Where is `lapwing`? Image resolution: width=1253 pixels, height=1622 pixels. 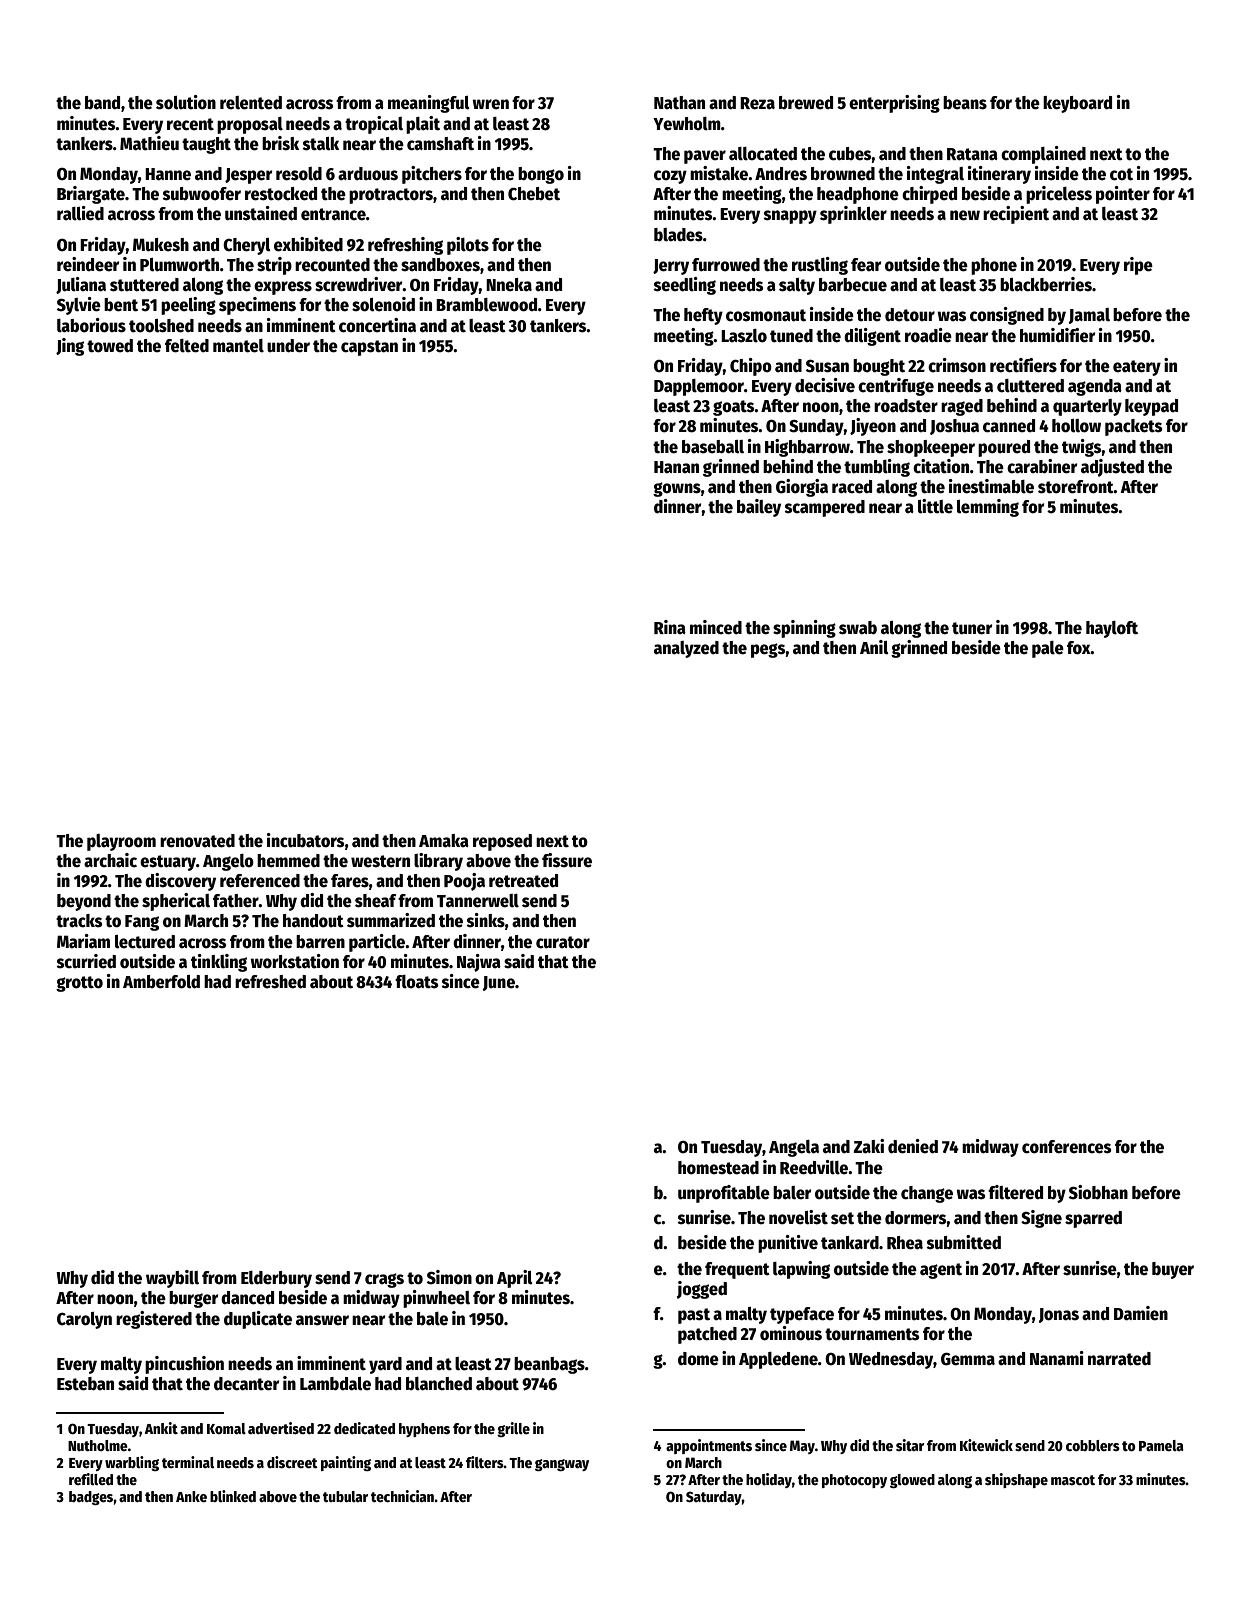
lapwing is located at coordinates (801, 1270).
